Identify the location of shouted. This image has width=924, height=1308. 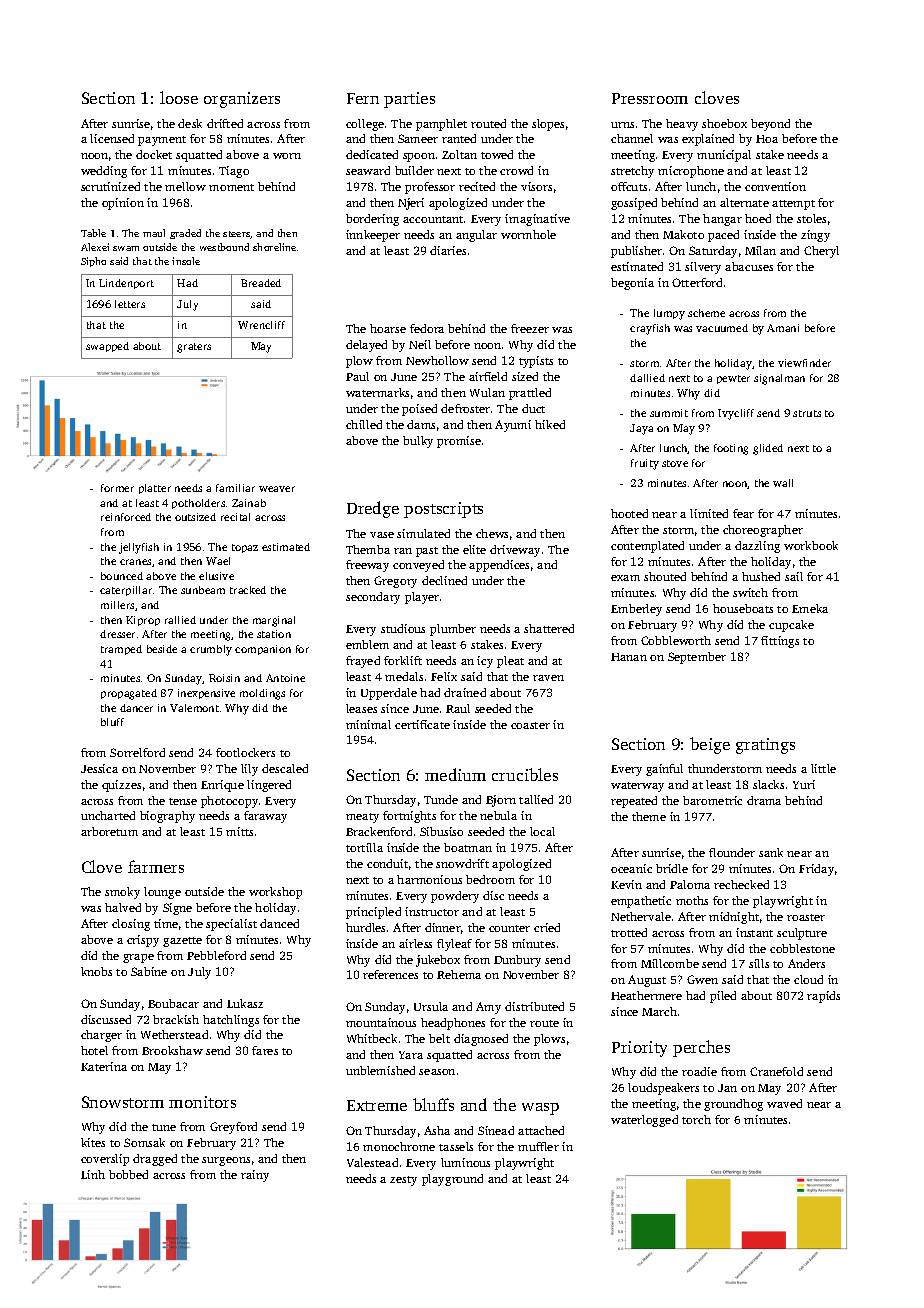
(665, 576).
